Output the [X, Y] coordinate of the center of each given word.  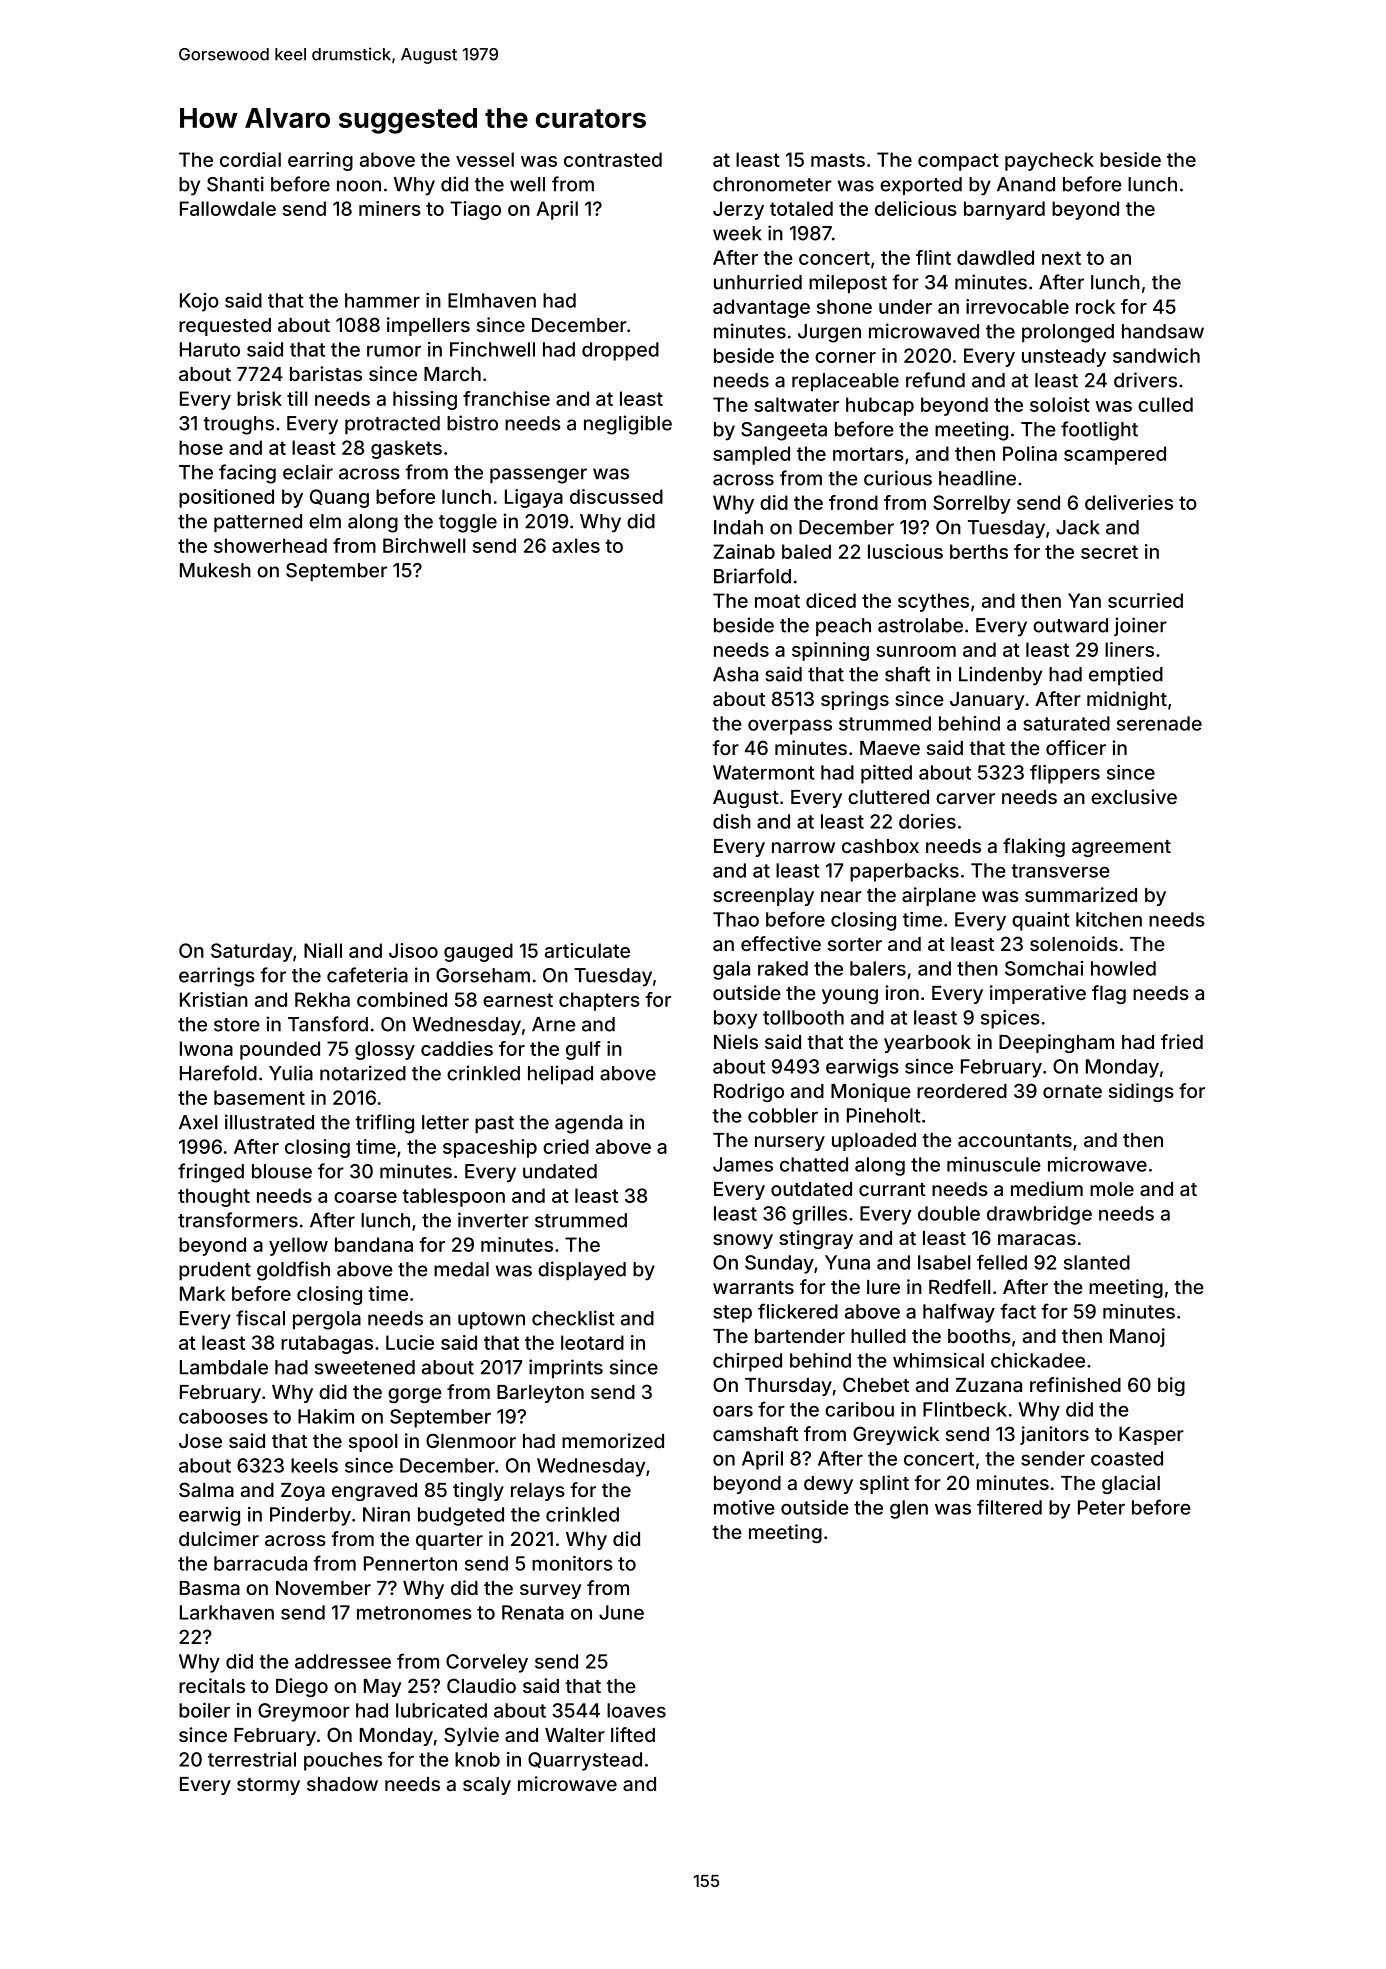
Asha [735, 674]
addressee [343, 1661]
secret [1109, 552]
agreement [1121, 848]
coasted [1127, 1458]
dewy [828, 1485]
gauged [478, 952]
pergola [327, 1320]
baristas [326, 373]
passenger [538, 476]
